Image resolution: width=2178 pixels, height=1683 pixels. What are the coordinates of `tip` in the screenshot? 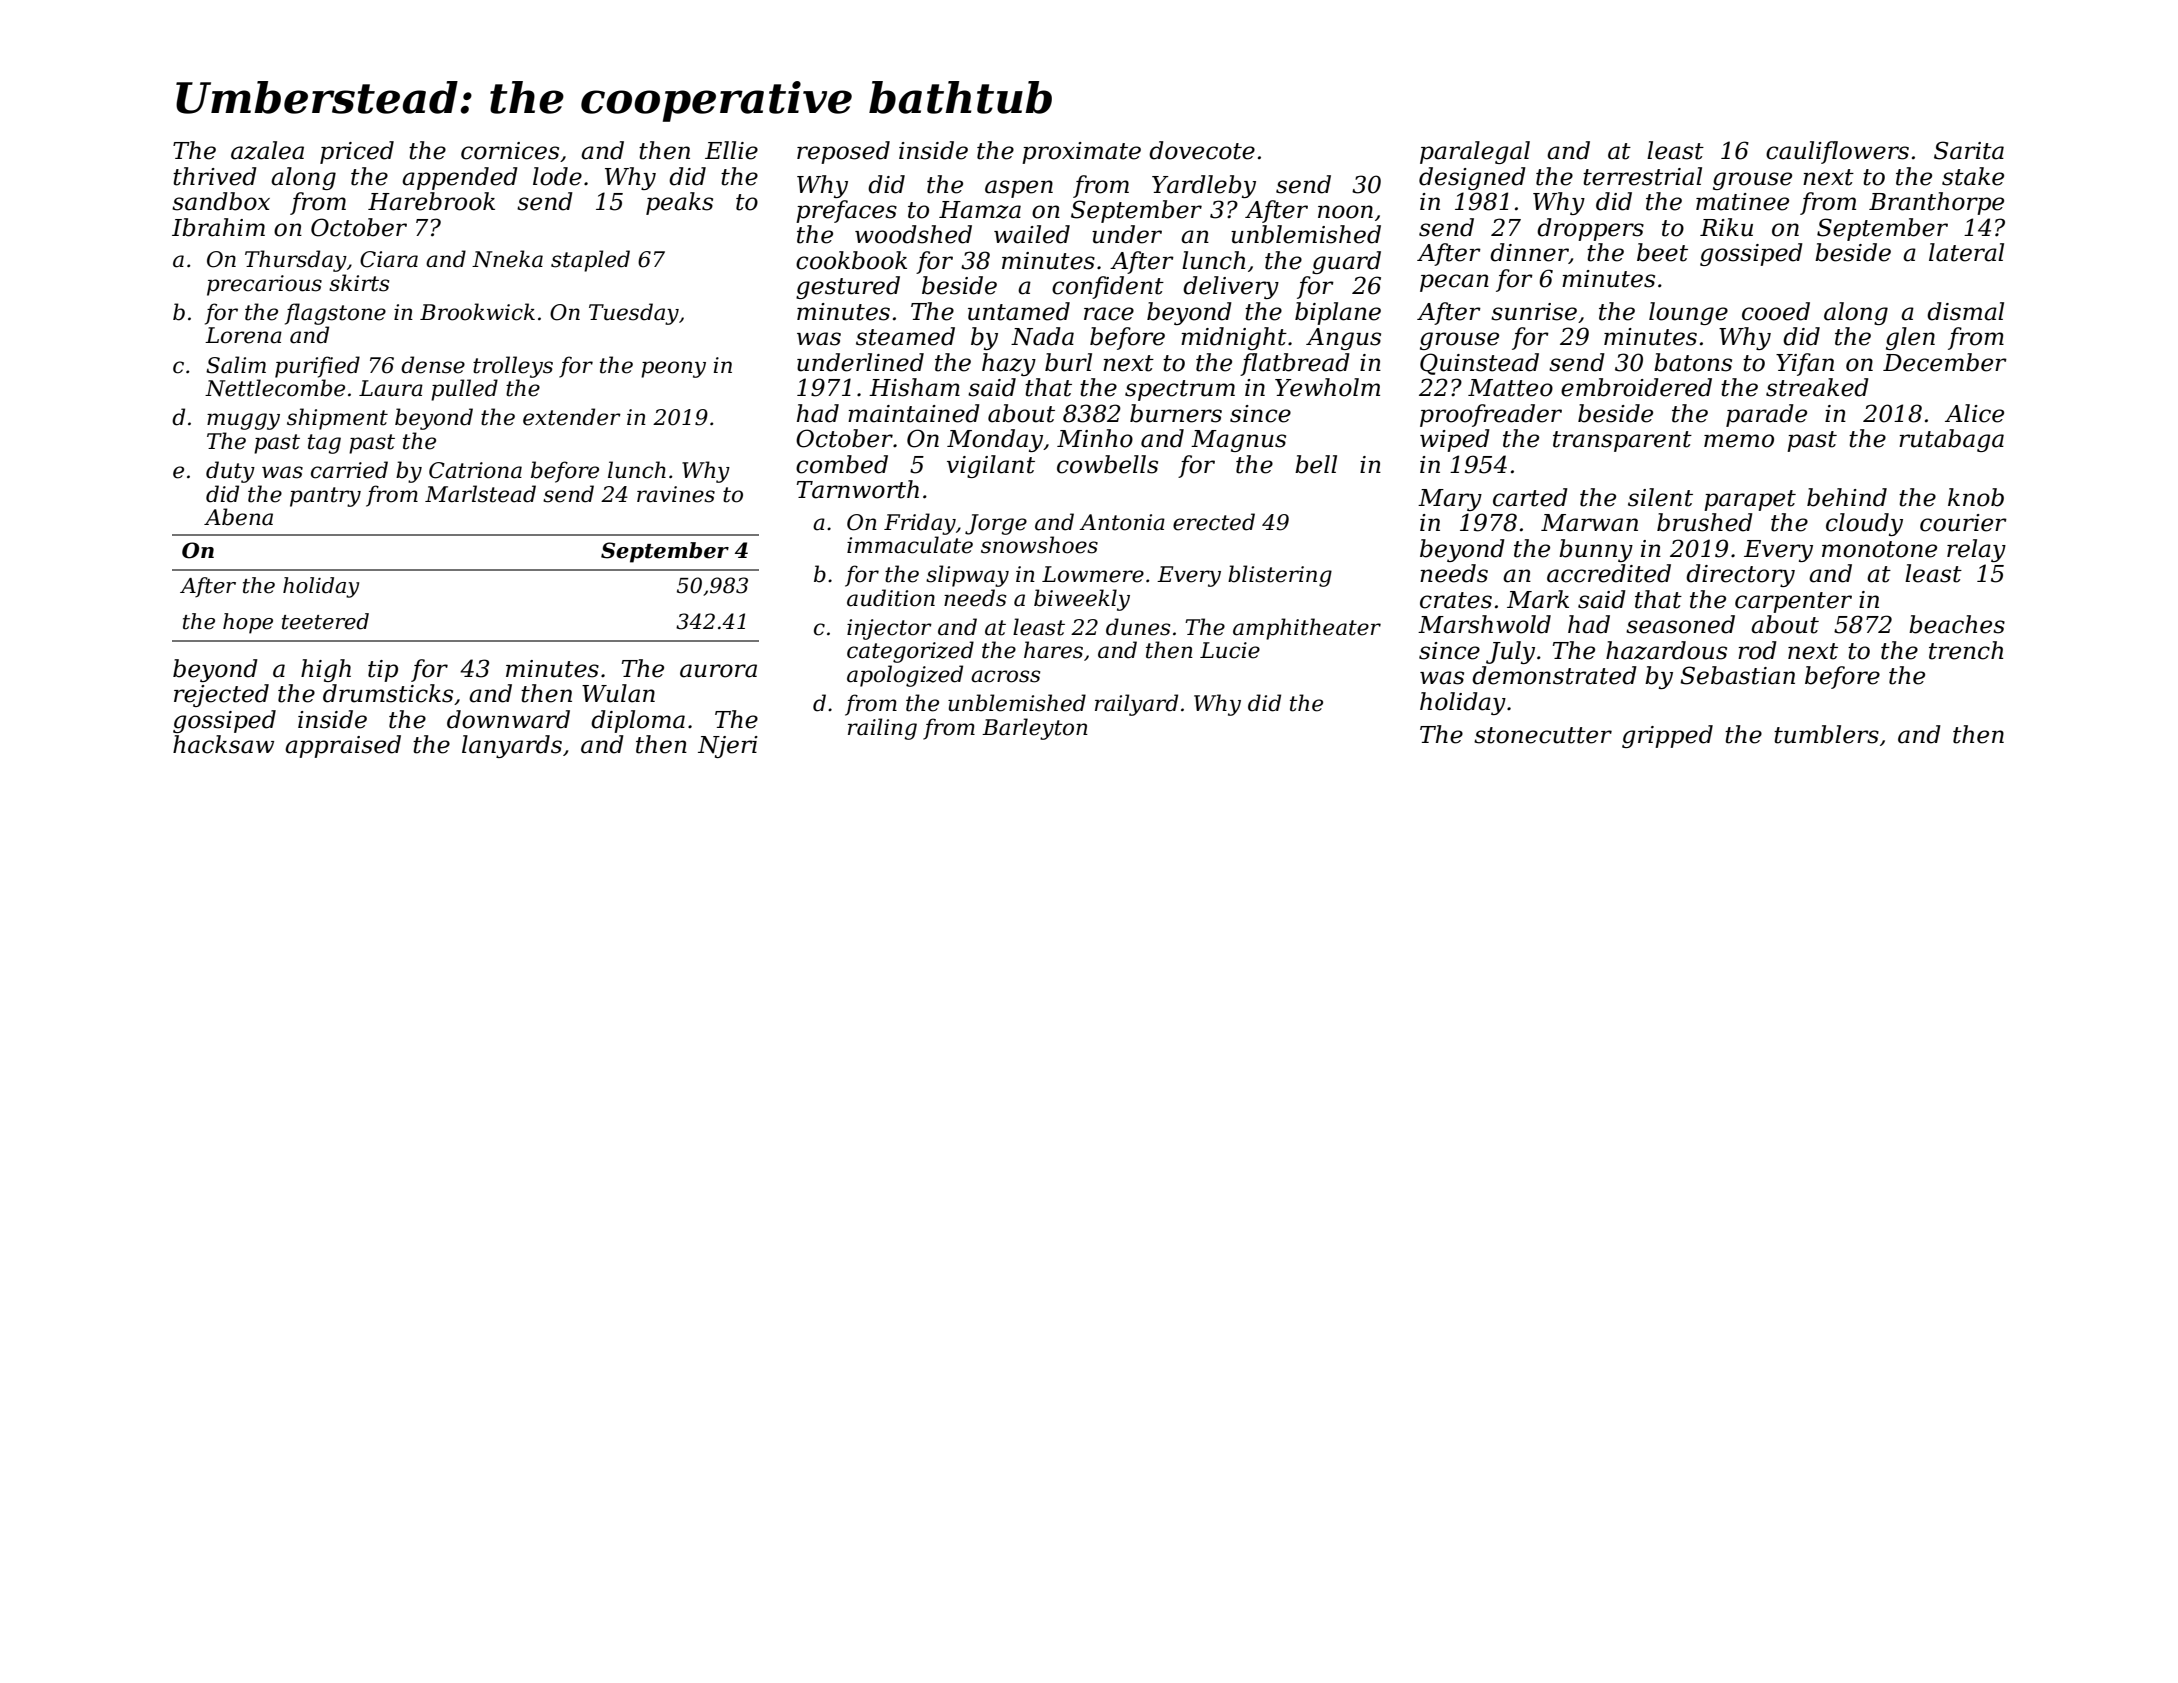 It's located at (383, 671).
